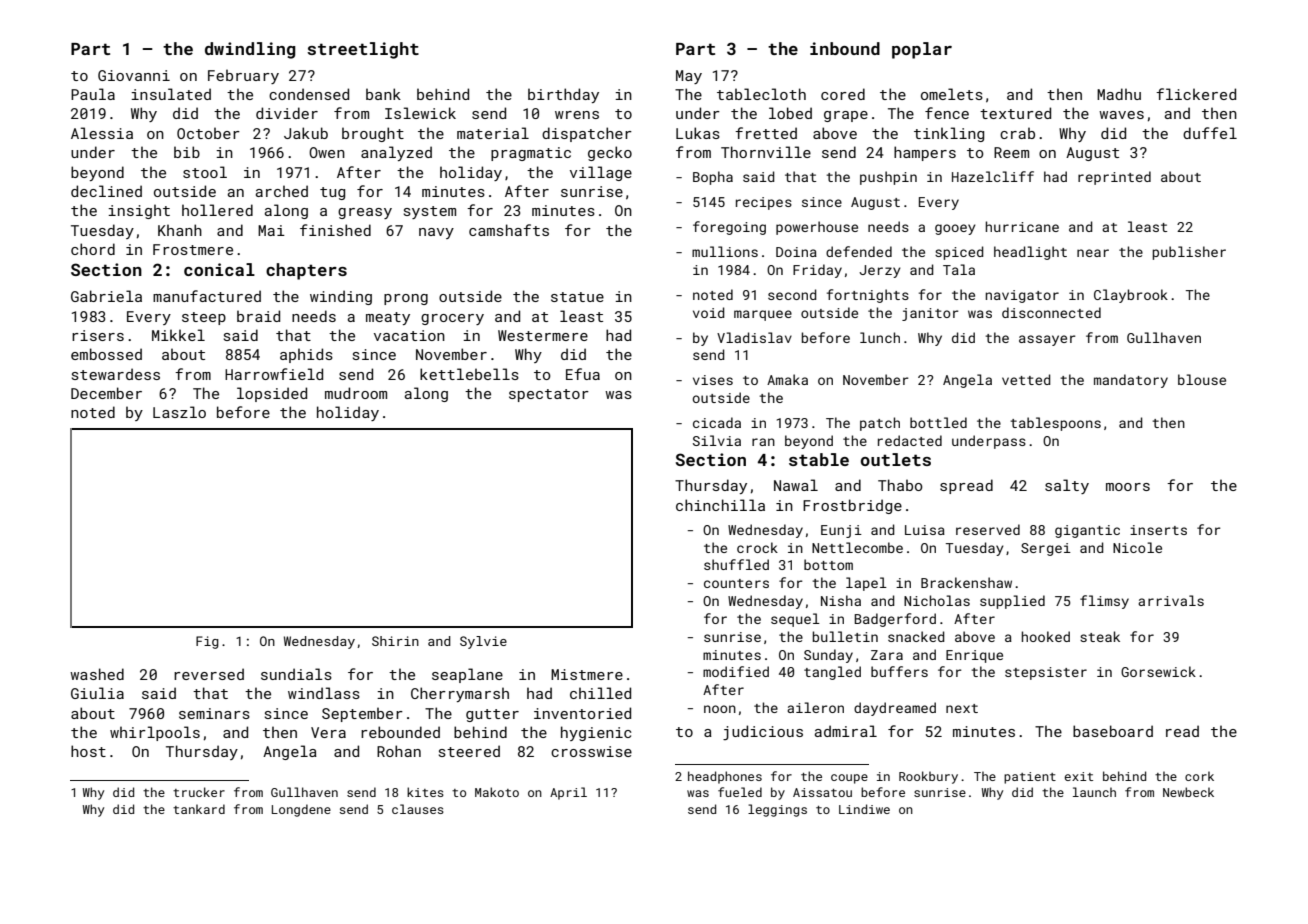 This page has width=1308, height=924. Describe the element at coordinates (301, 810) in the page. I see `Longdene` at that location.
